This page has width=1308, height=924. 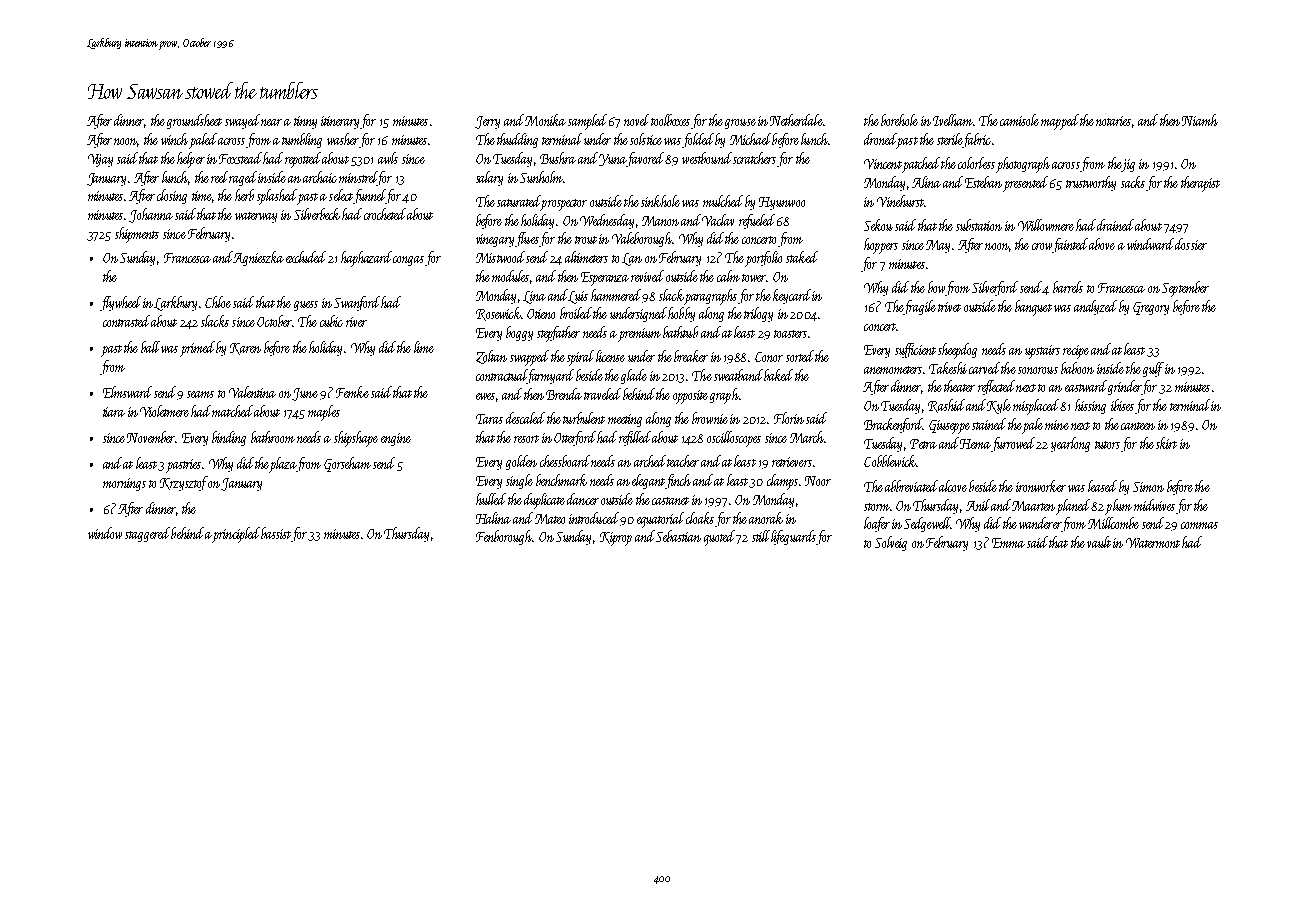 I want to click on washer, so click(x=343, y=139).
